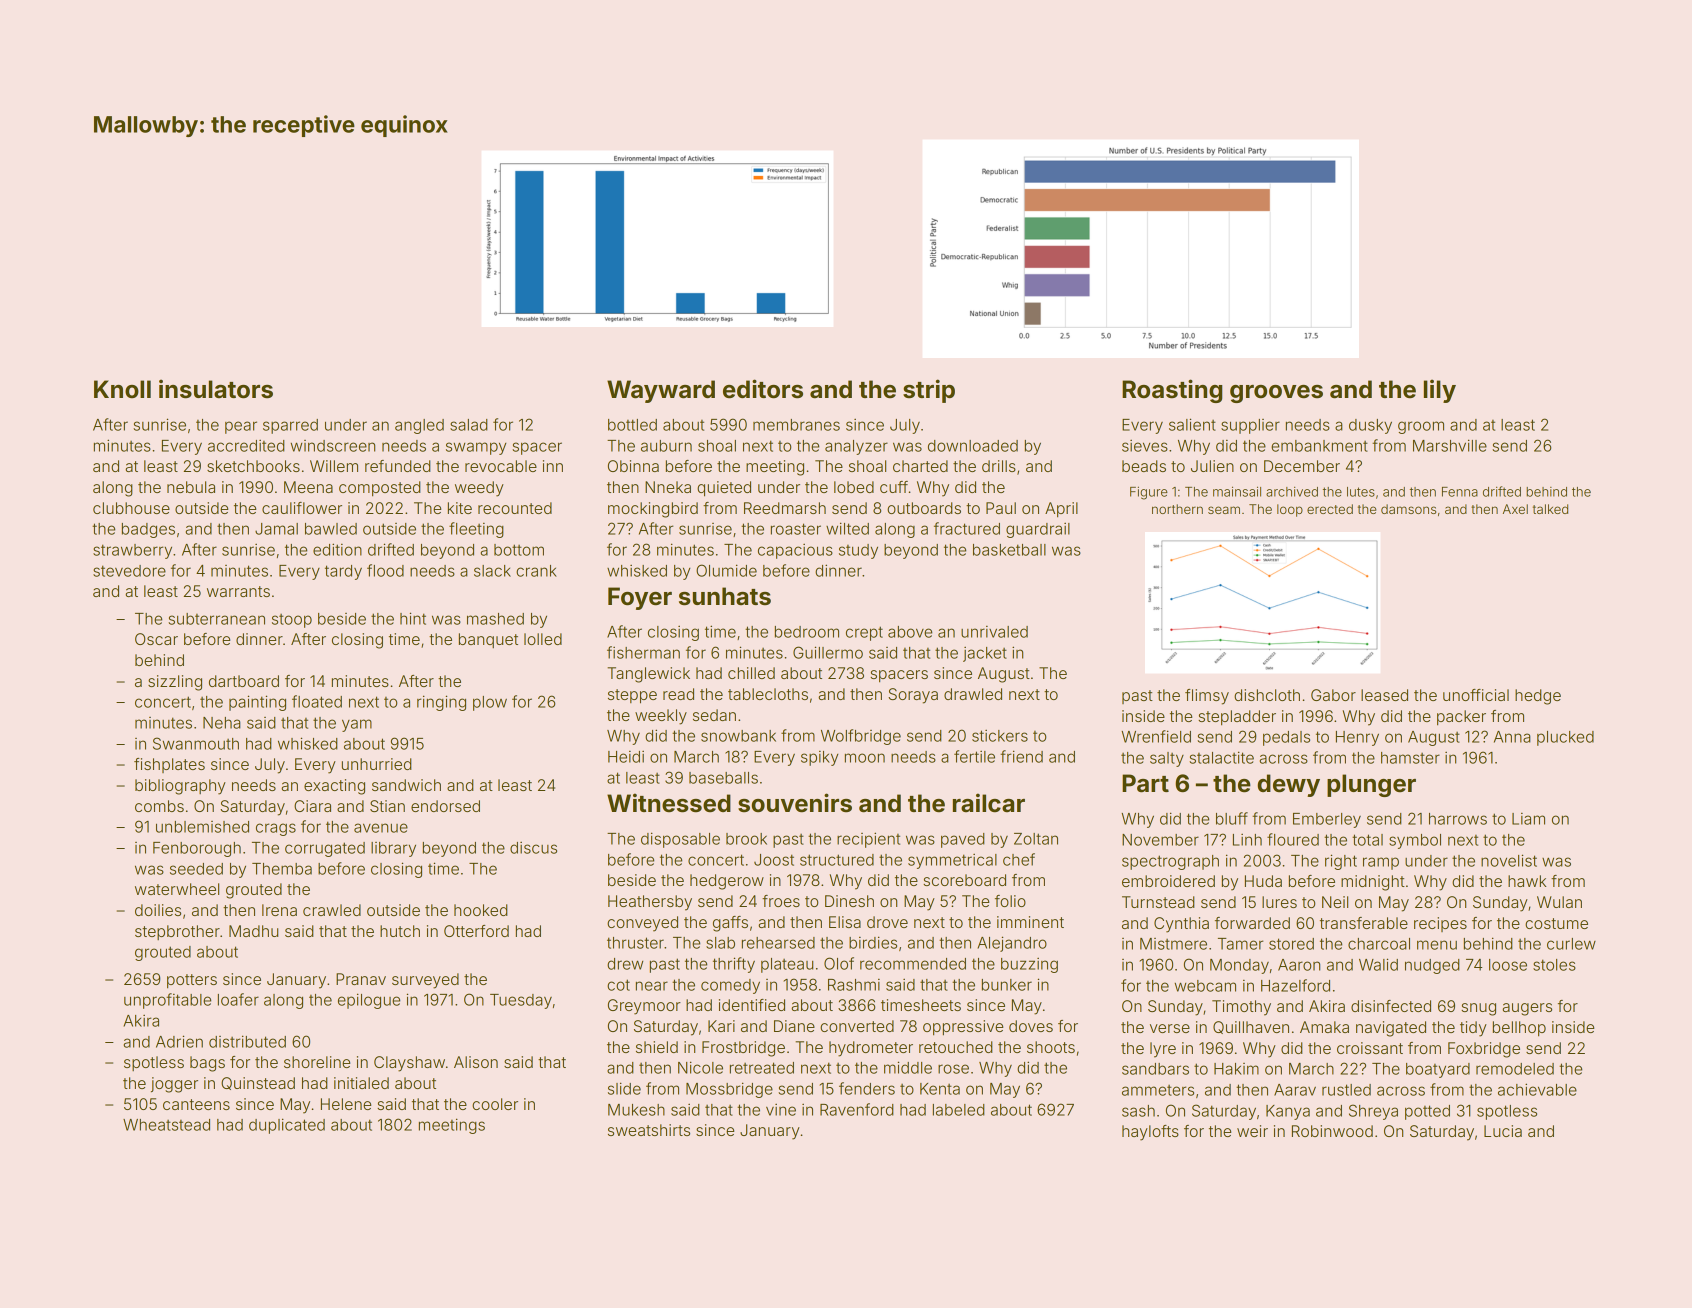 Image resolution: width=1692 pixels, height=1308 pixels. What do you see at coordinates (476, 931) in the document?
I see `Otterford` at bounding box center [476, 931].
